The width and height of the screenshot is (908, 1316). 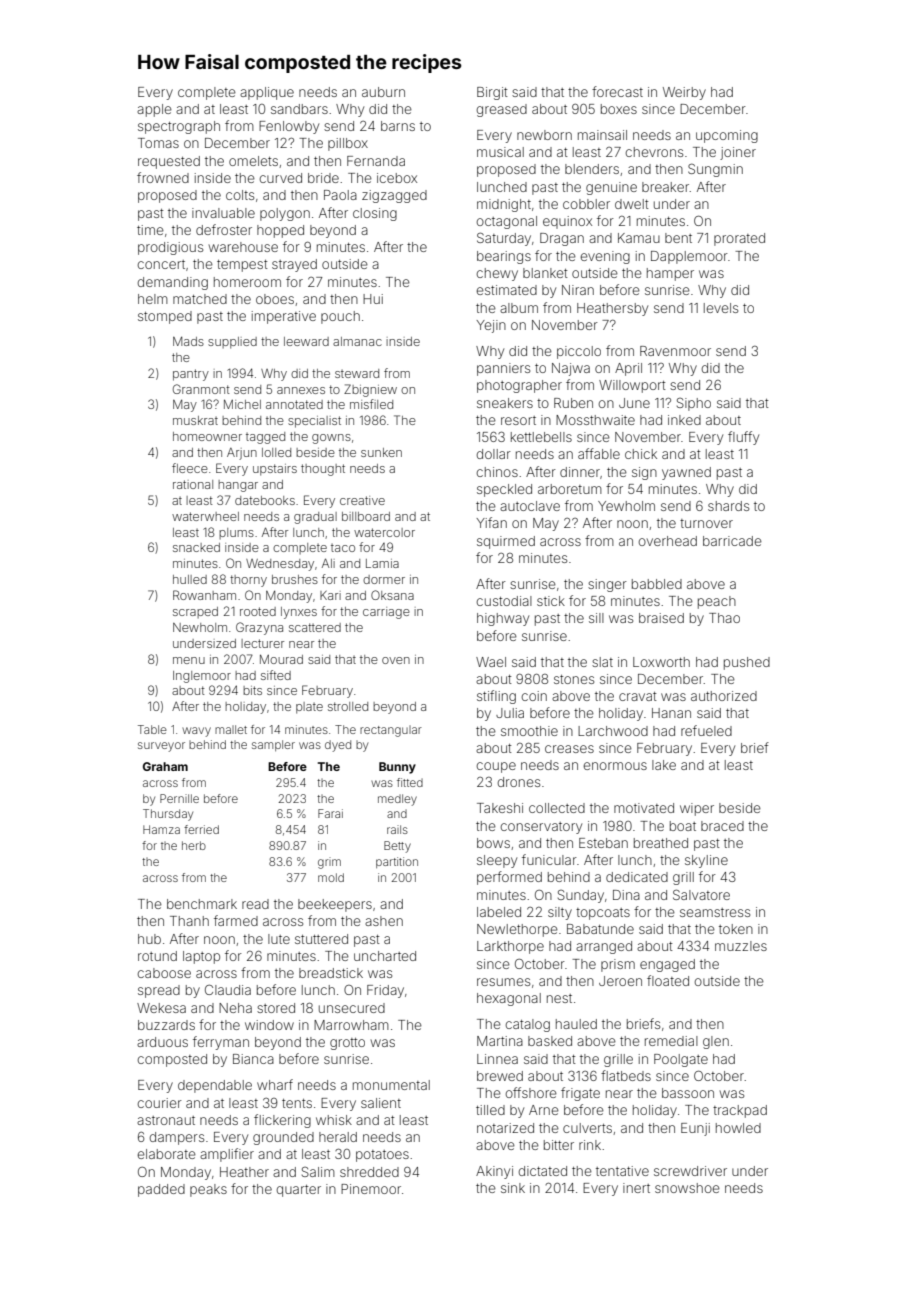 What do you see at coordinates (544, 1110) in the screenshot?
I see `Arne` at bounding box center [544, 1110].
